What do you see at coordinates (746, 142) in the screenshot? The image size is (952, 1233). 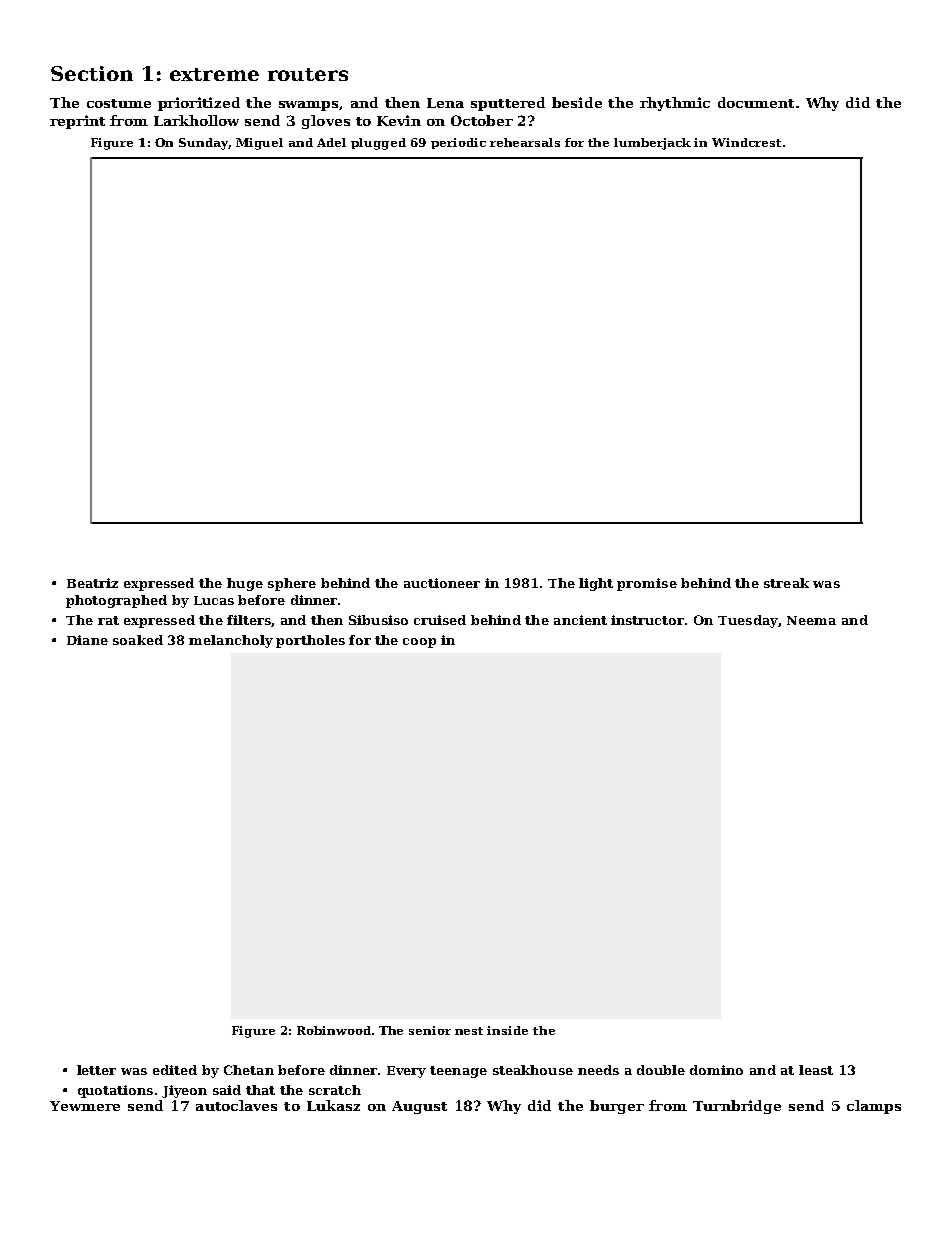 I see `Windcrest` at bounding box center [746, 142].
